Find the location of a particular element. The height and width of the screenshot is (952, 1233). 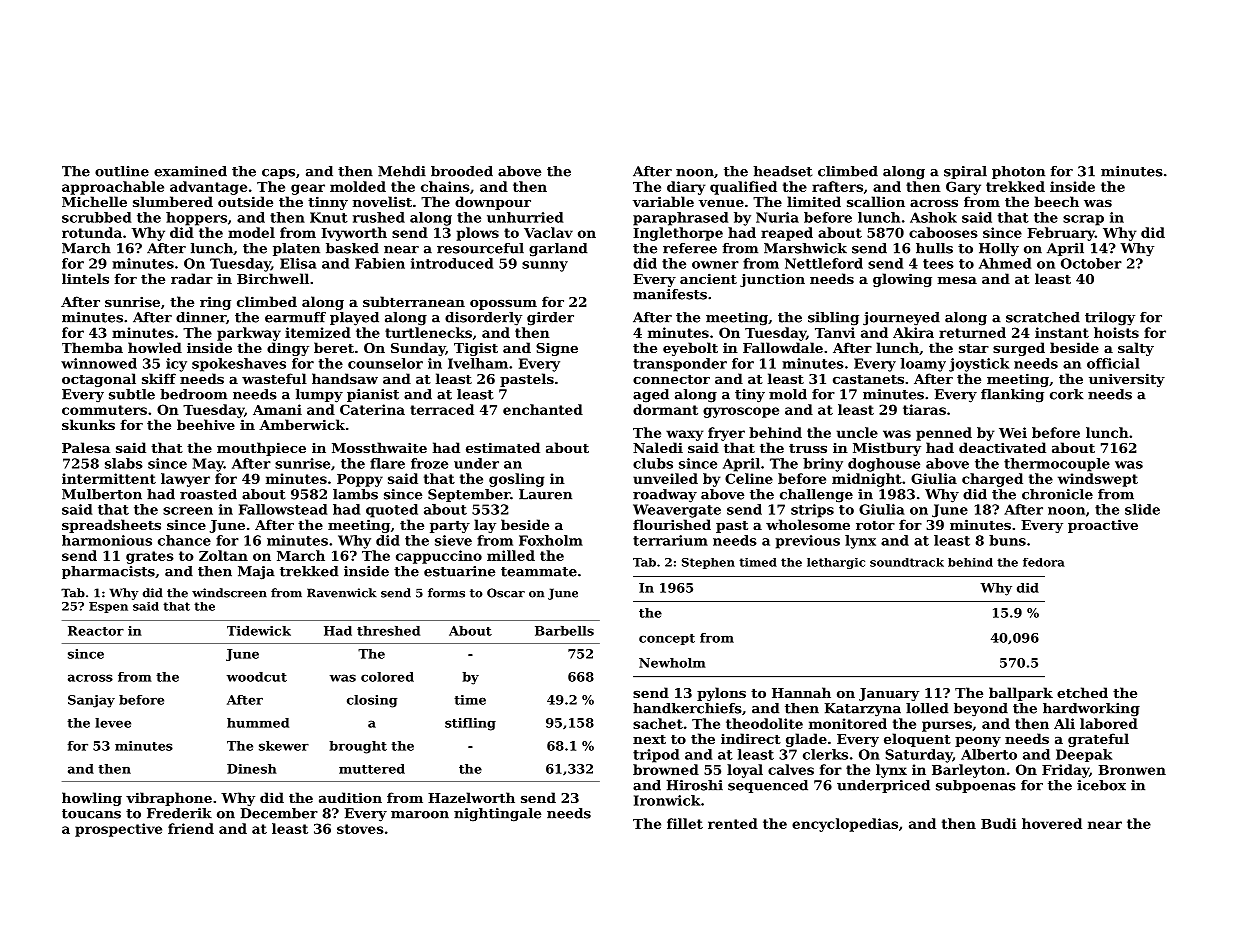

Mulberton is located at coordinates (102, 494).
